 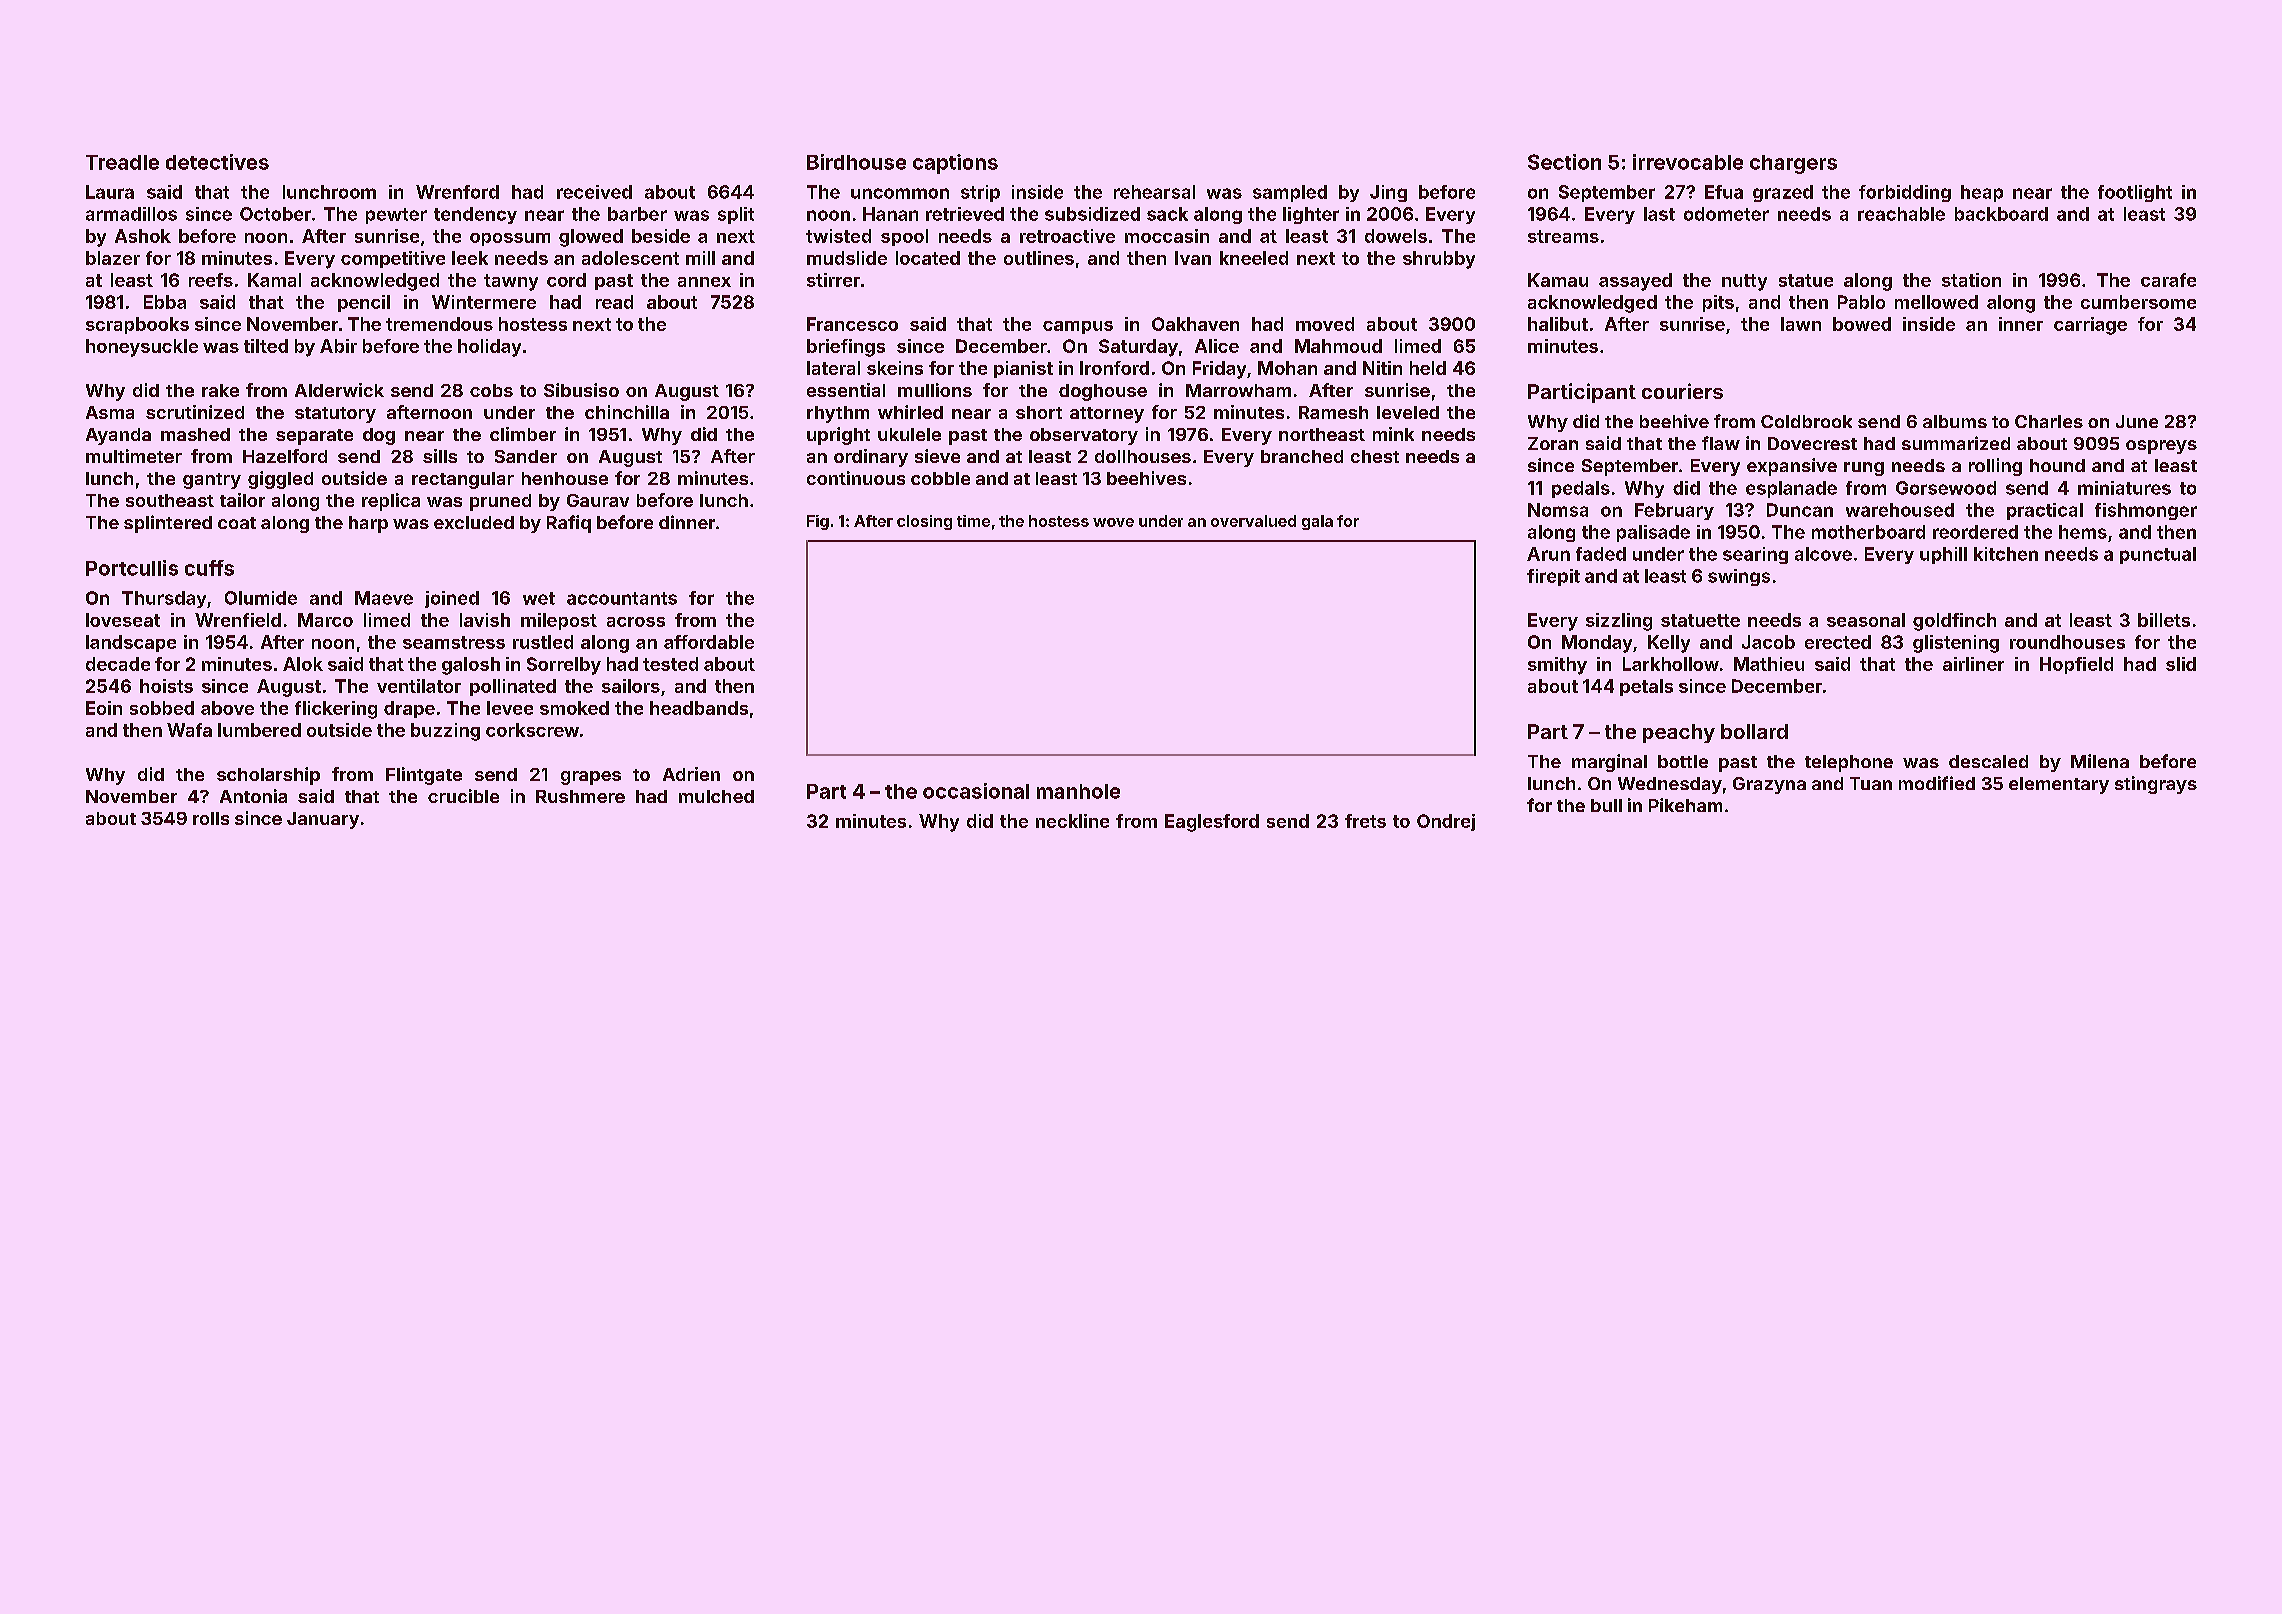 What do you see at coordinates (2100, 761) in the screenshot?
I see `Milena` at bounding box center [2100, 761].
